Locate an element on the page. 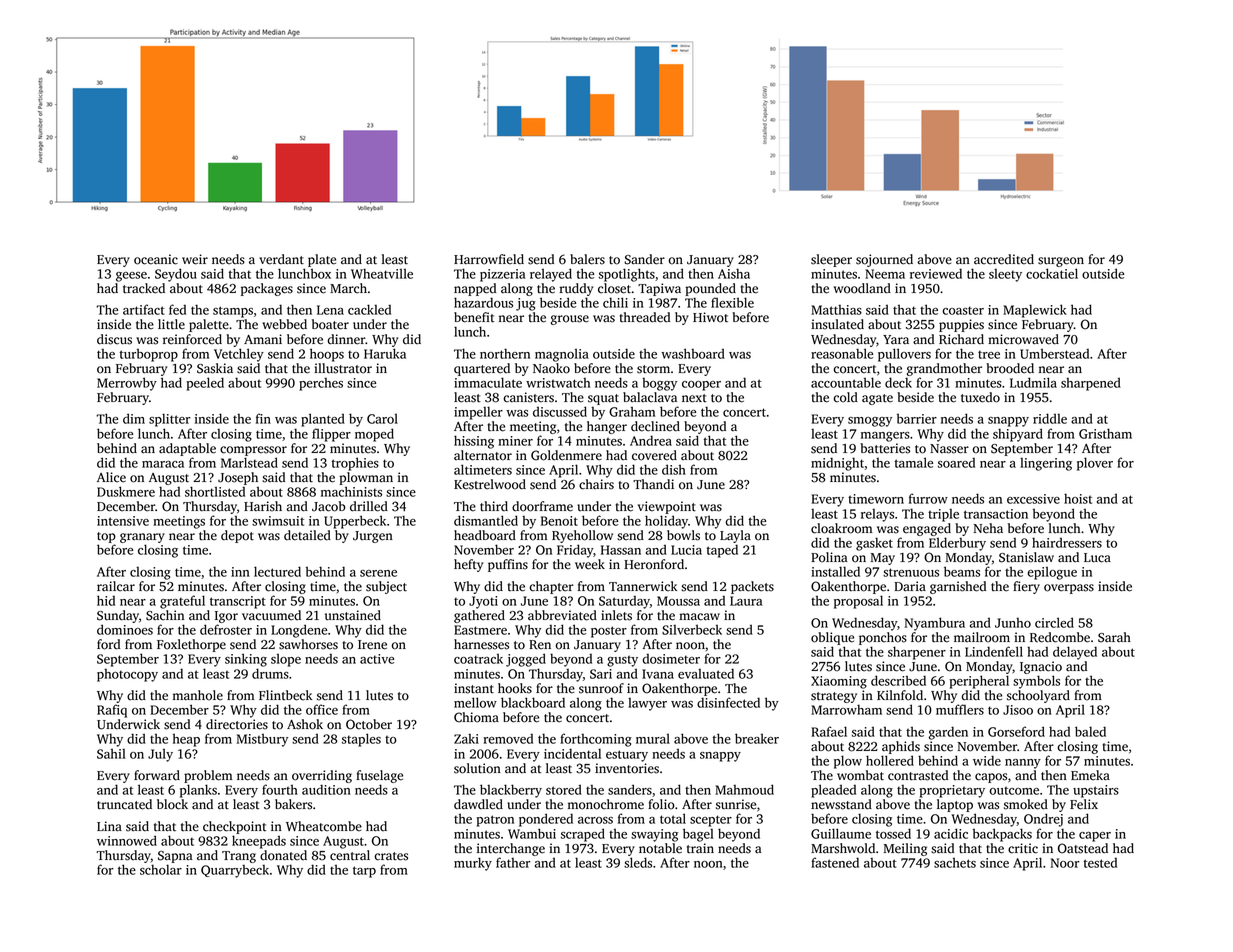 The width and height of the page is (1233, 952). Felix is located at coordinates (1084, 804).
